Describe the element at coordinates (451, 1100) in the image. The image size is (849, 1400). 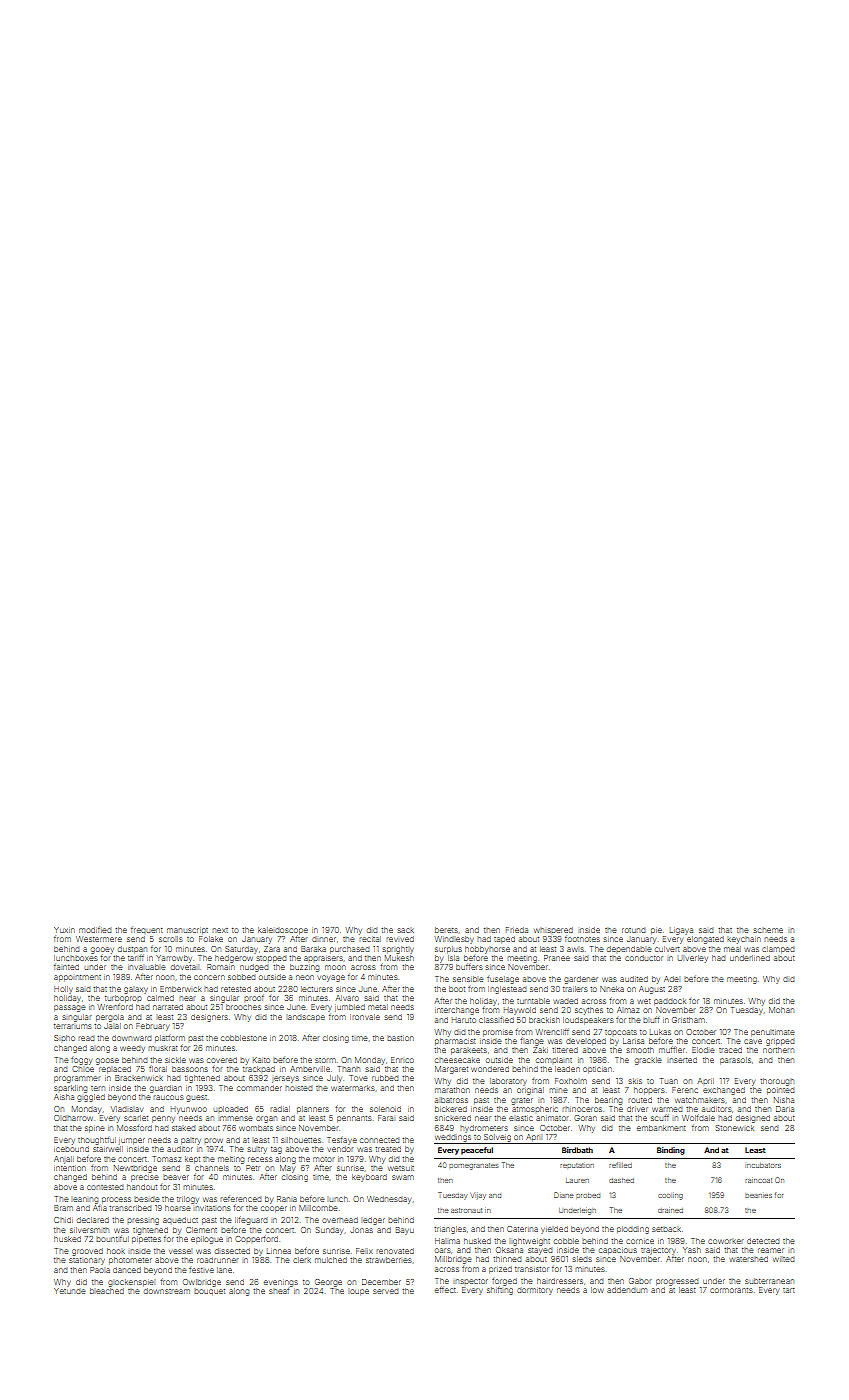
I see `albatross` at that location.
